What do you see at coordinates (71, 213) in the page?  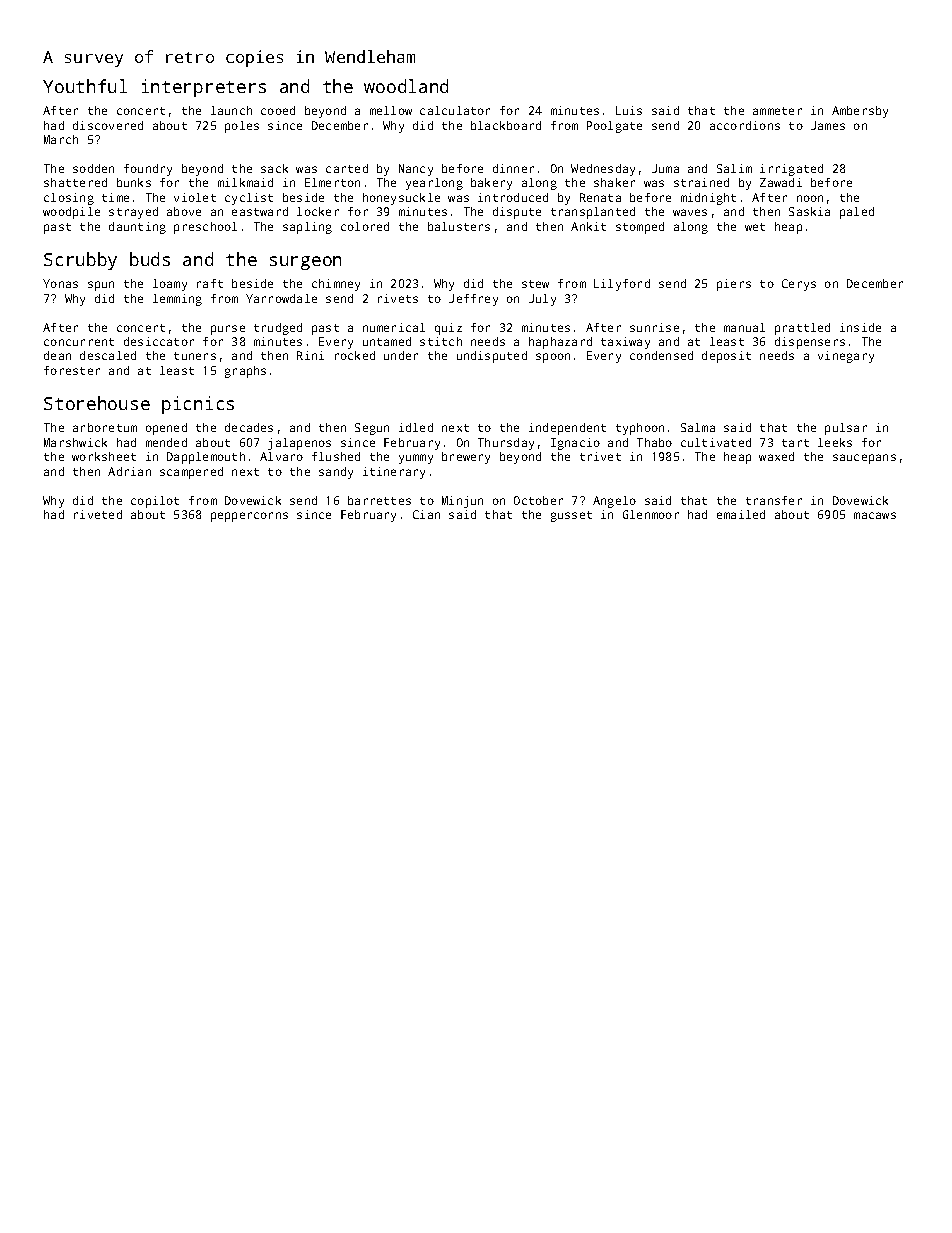 I see `woodpile` at bounding box center [71, 213].
